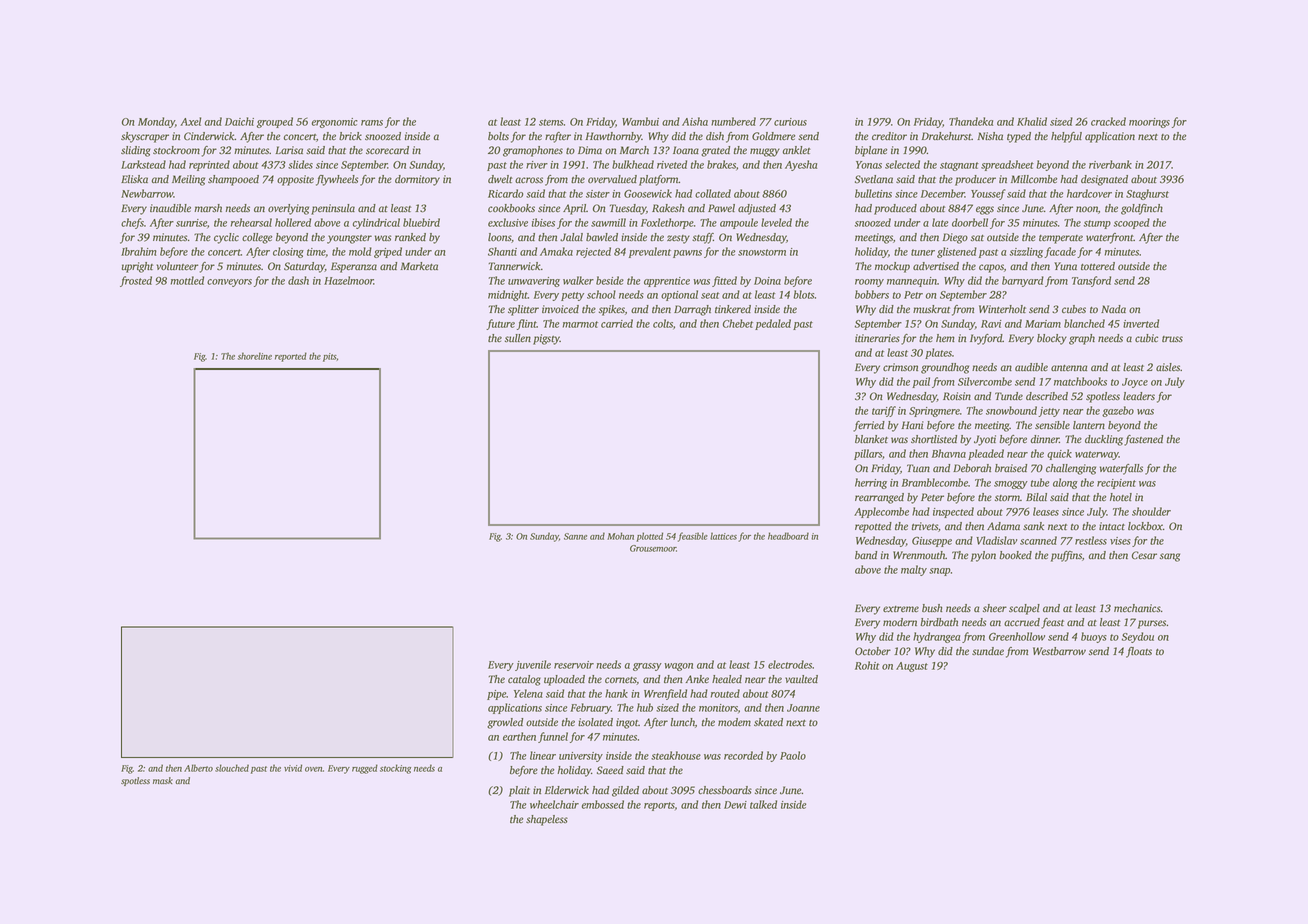 The image size is (1308, 924). What do you see at coordinates (668, 208) in the page?
I see `Rakesh` at bounding box center [668, 208].
